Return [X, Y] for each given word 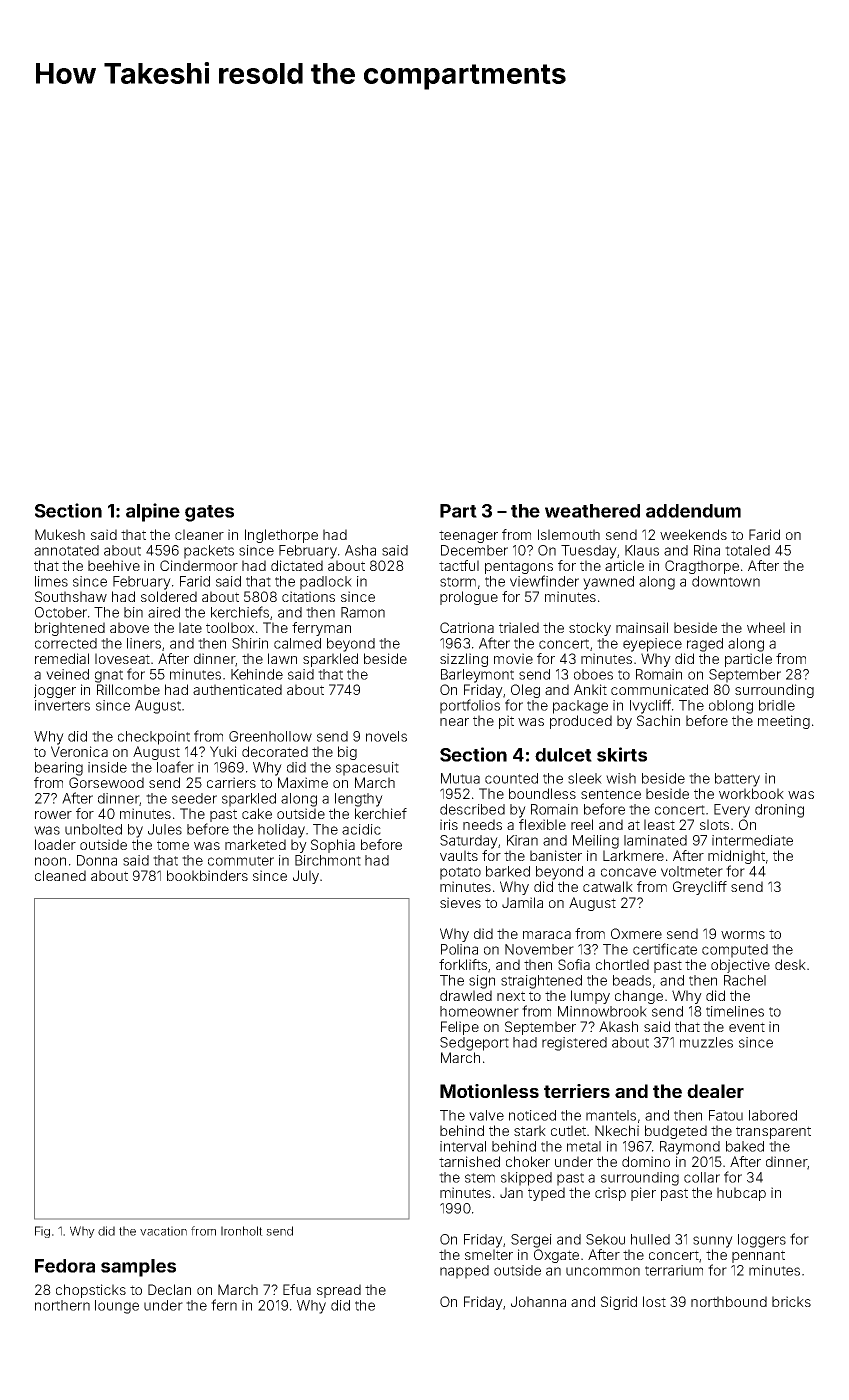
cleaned [60, 875]
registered [574, 1044]
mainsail [642, 627]
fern [224, 1305]
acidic [361, 829]
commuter [241, 861]
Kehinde [257, 674]
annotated [66, 550]
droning [779, 811]
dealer [715, 1091]
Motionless [489, 1091]
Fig [42, 1232]
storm [458, 582]
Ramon [363, 612]
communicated [659, 689]
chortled [622, 964]
